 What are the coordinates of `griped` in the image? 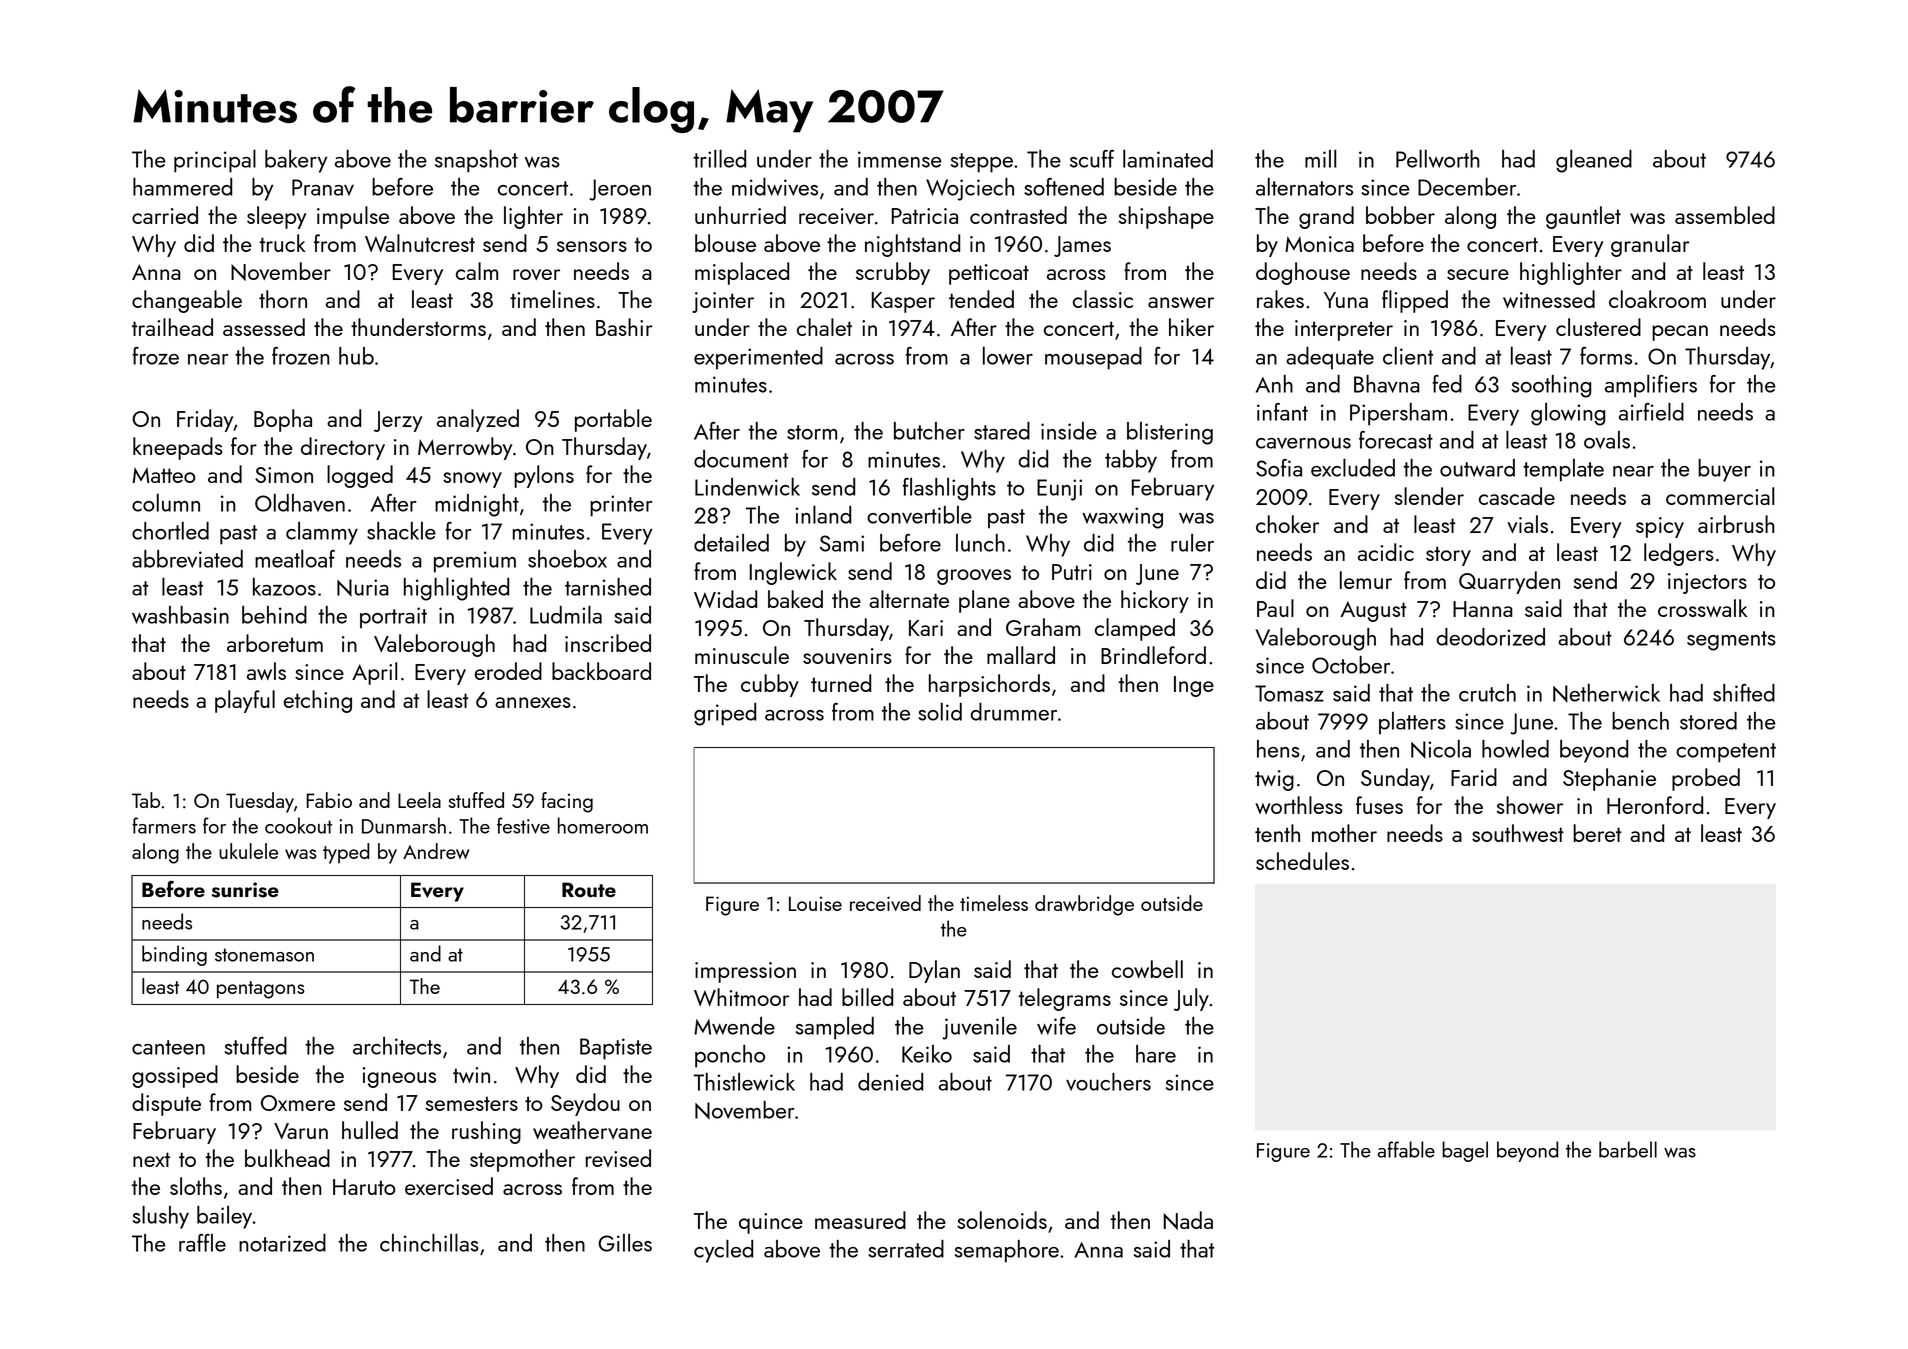 It's located at (725, 714).
